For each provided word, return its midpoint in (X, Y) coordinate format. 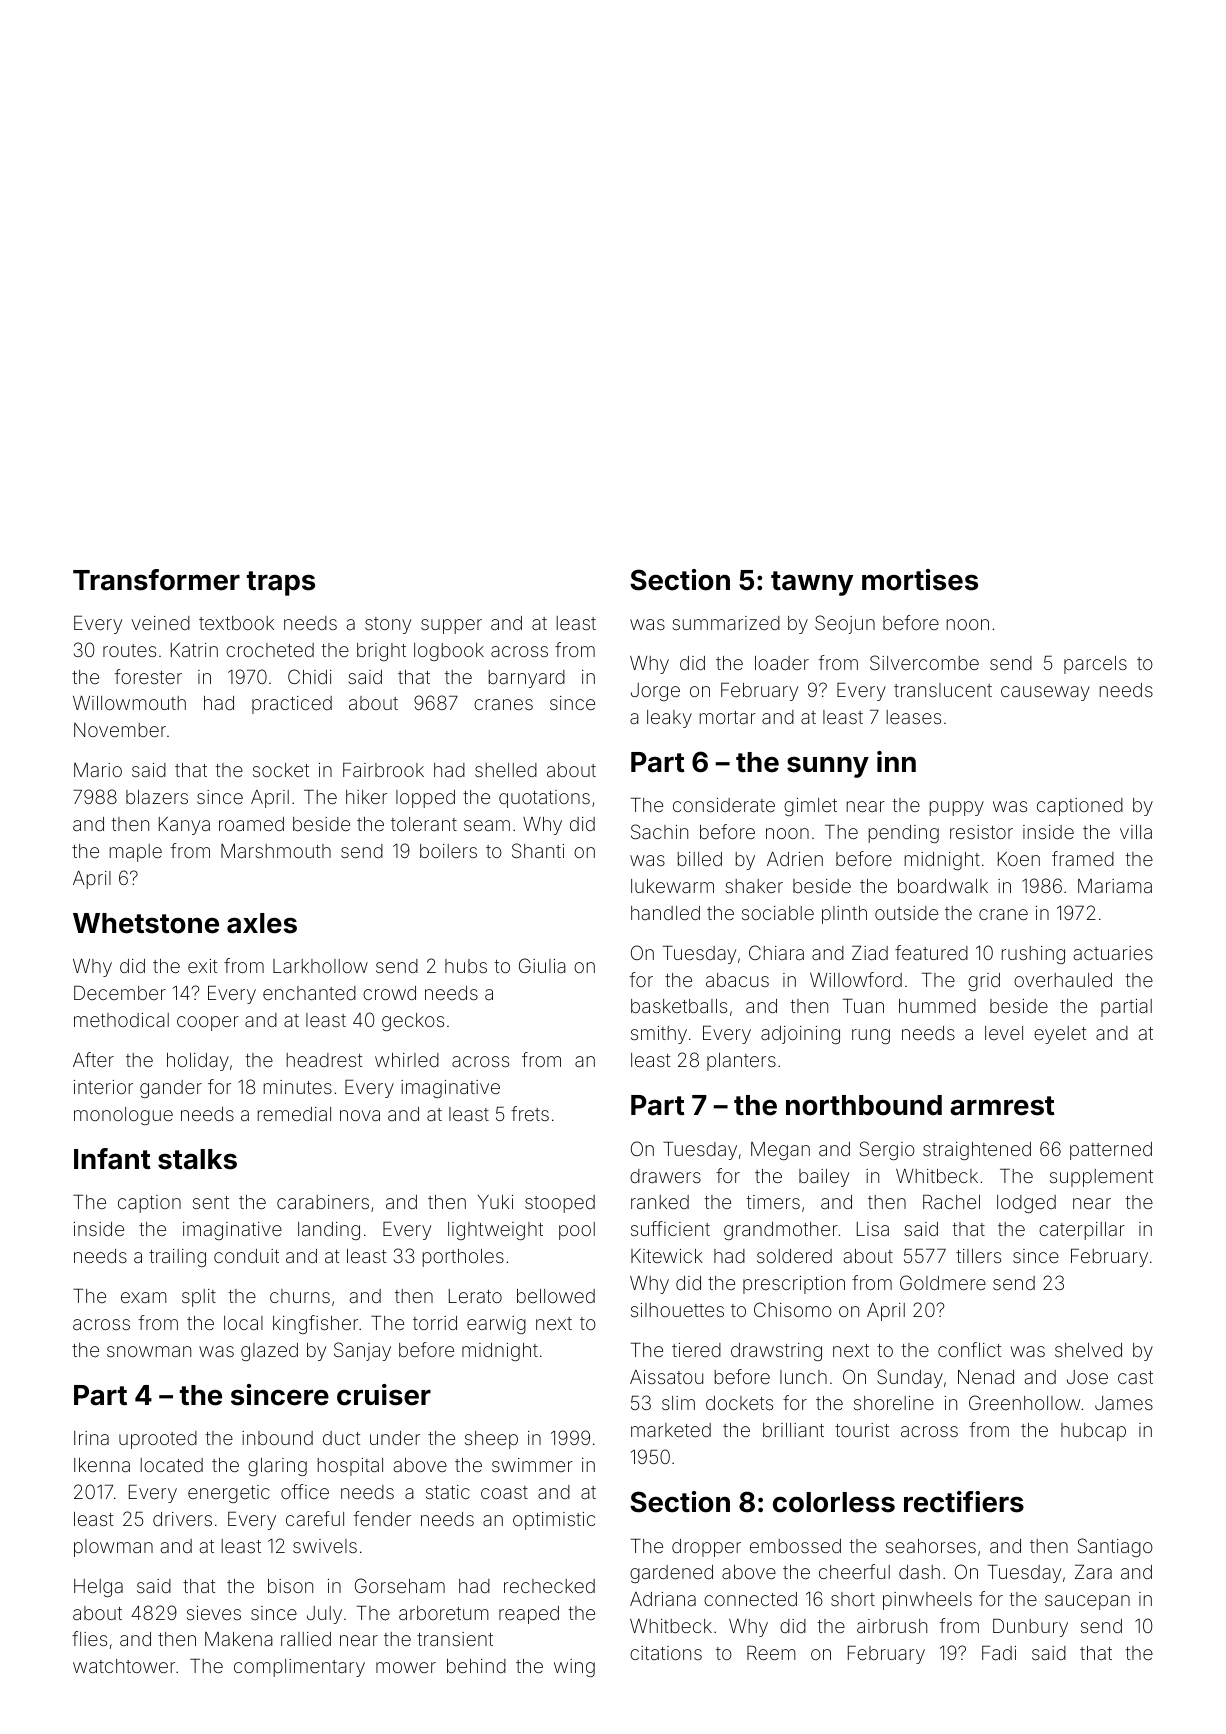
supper (451, 626)
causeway (1045, 693)
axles (262, 923)
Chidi (310, 676)
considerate (724, 805)
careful (315, 1518)
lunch (803, 1377)
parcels (1095, 665)
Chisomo (793, 1309)
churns (300, 1296)
